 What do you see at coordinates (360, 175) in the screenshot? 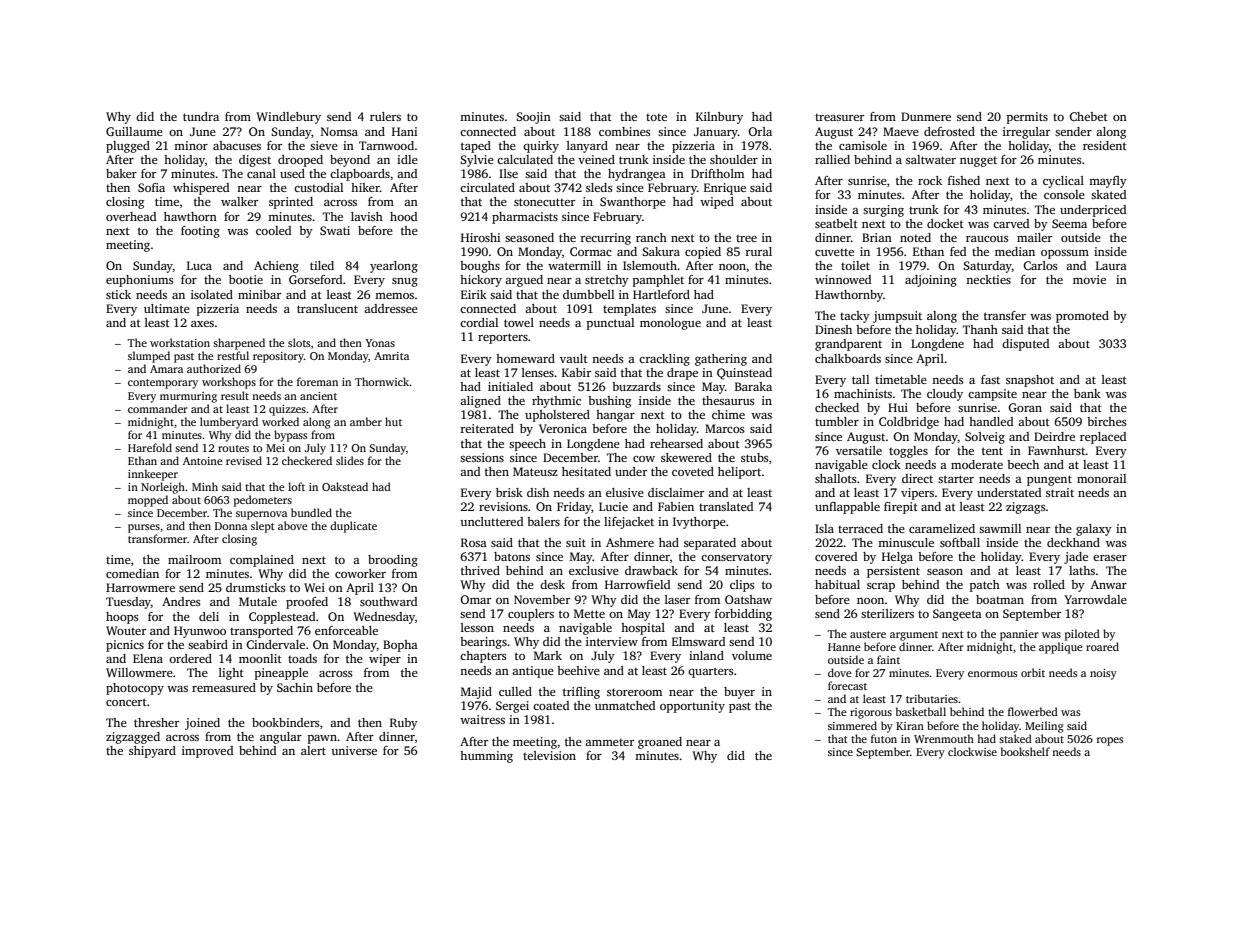
I see `clapboards` at bounding box center [360, 175].
